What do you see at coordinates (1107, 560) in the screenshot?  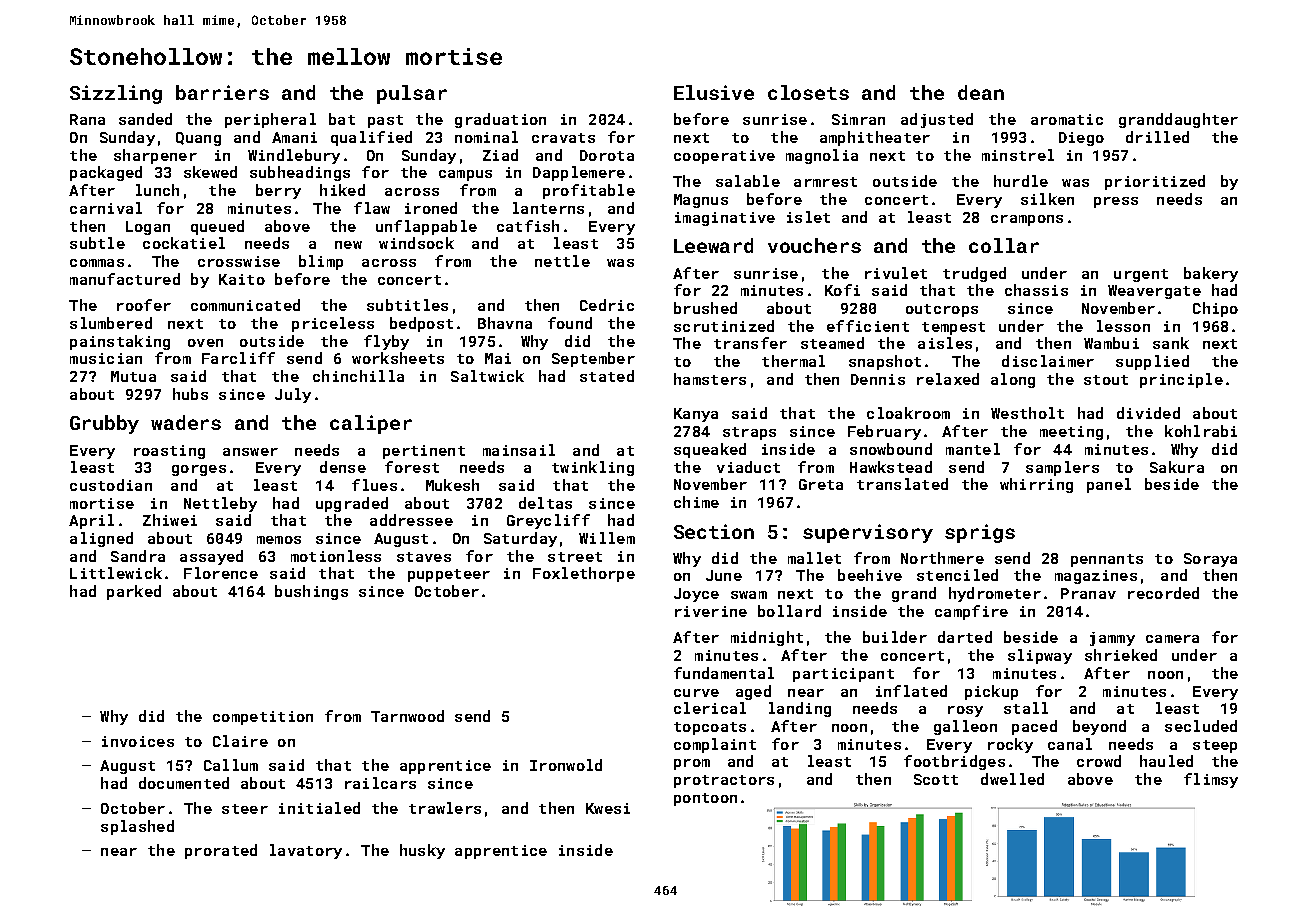 I see `pennants` at bounding box center [1107, 560].
